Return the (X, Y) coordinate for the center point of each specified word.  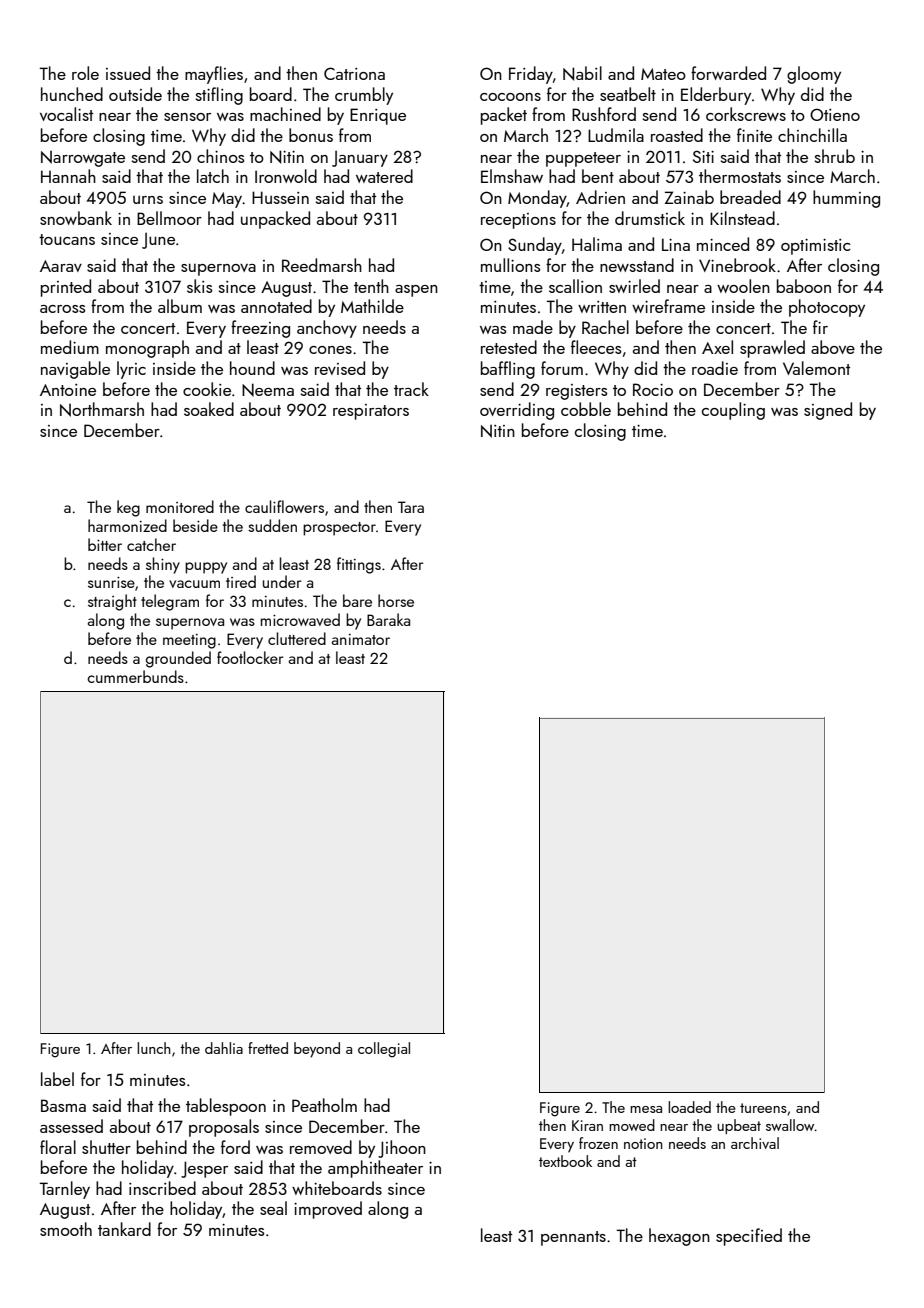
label (57, 1079)
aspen (416, 291)
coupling (733, 411)
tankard (124, 1229)
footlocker (250, 657)
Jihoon (402, 1149)
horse (396, 600)
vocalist (66, 114)
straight (112, 602)
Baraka (388, 619)
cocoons (510, 97)
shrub (835, 156)
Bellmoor (169, 218)
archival (755, 1143)
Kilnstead (742, 218)
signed (828, 411)
